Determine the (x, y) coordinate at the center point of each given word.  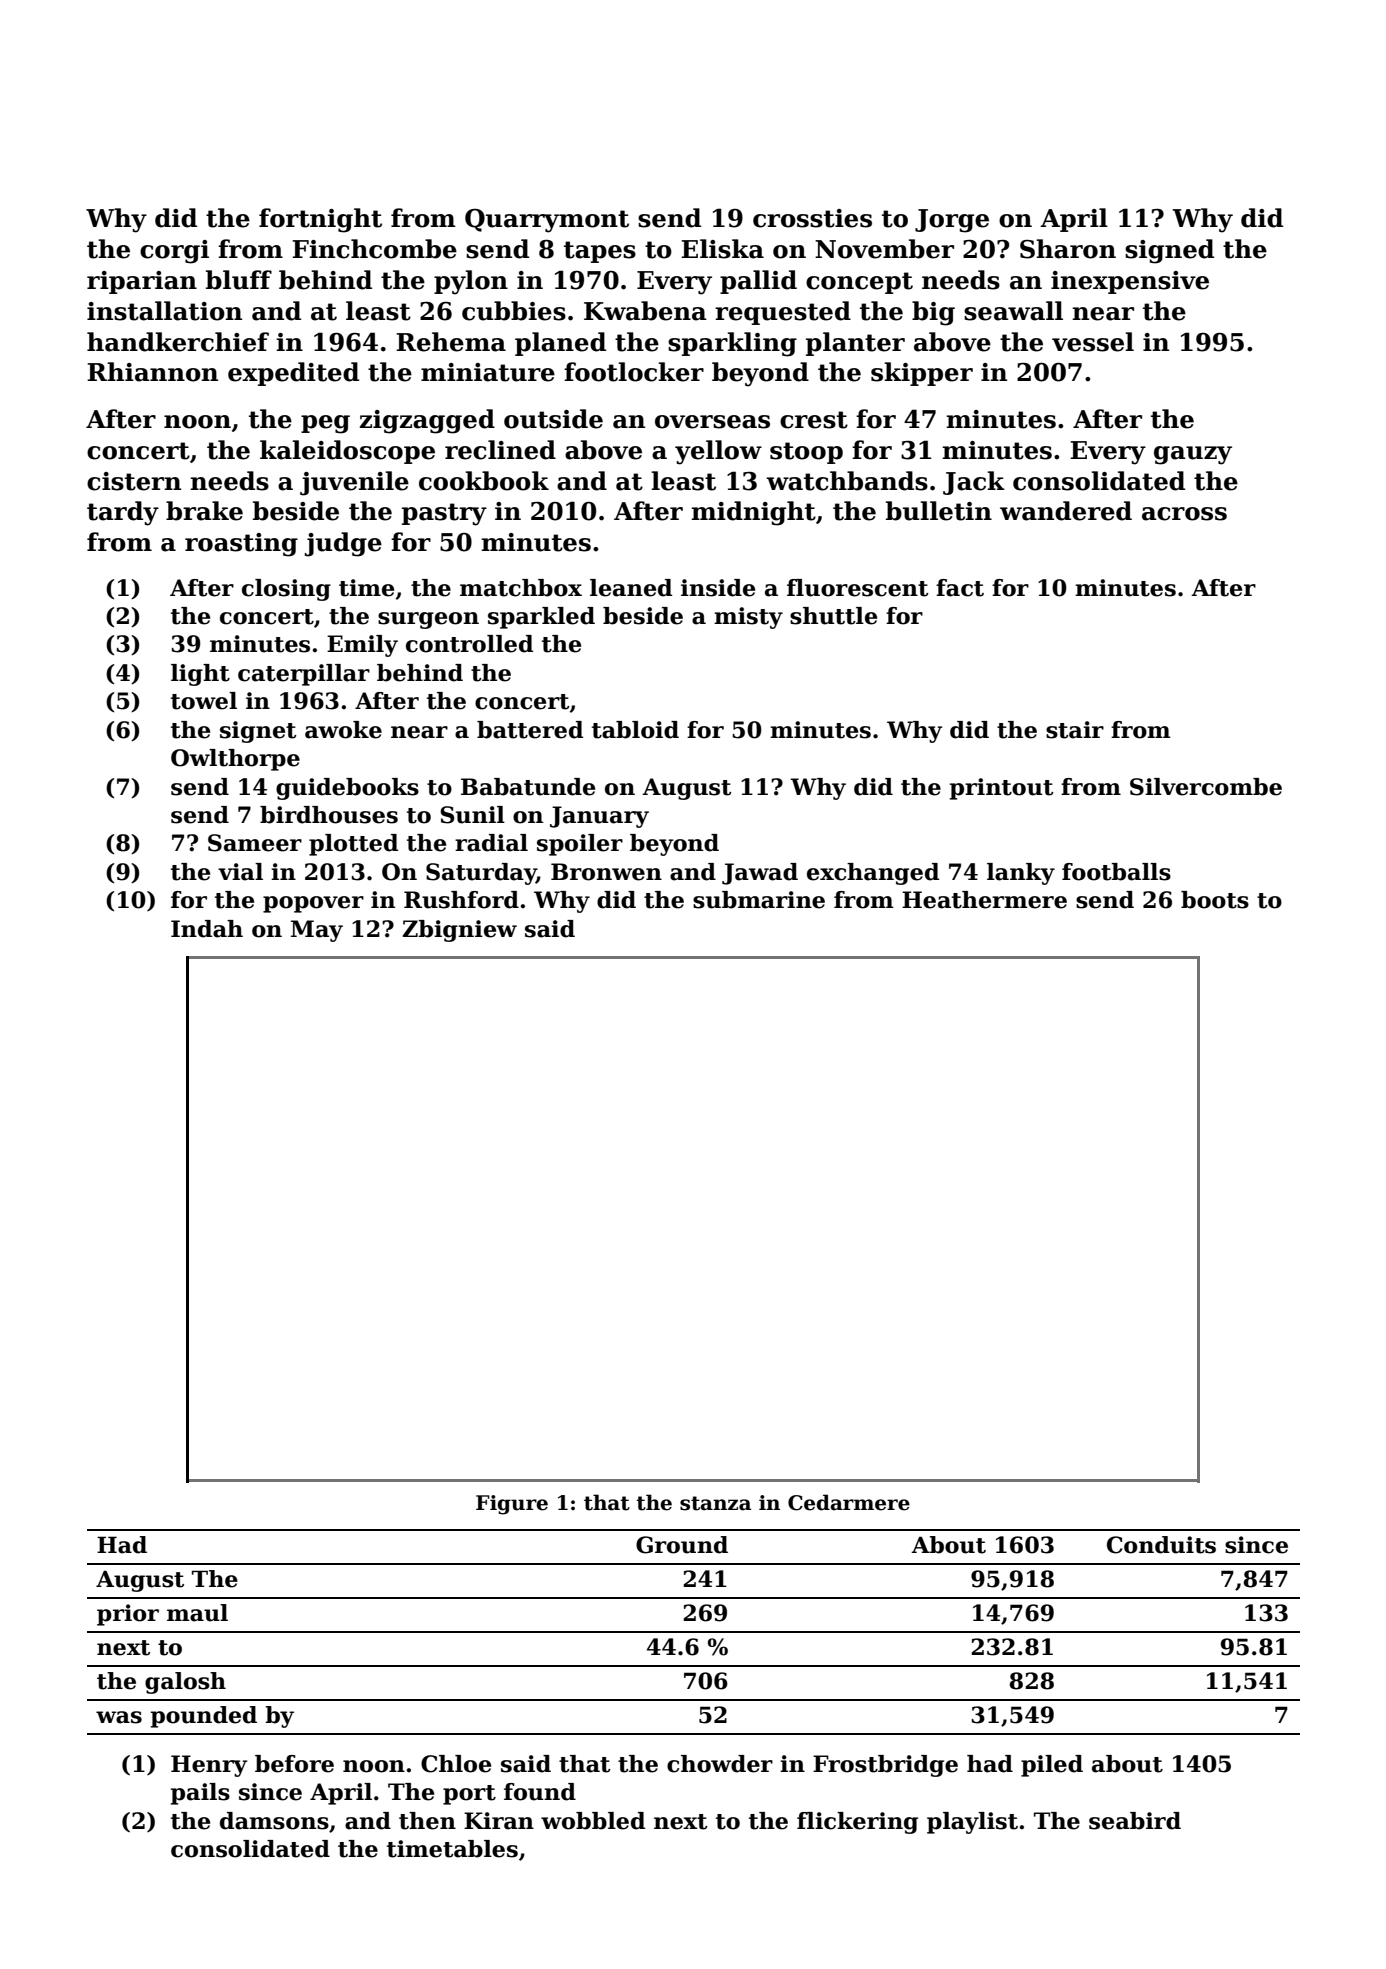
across (1184, 514)
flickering (857, 1823)
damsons (274, 1821)
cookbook (484, 481)
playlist (972, 1823)
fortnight (320, 220)
